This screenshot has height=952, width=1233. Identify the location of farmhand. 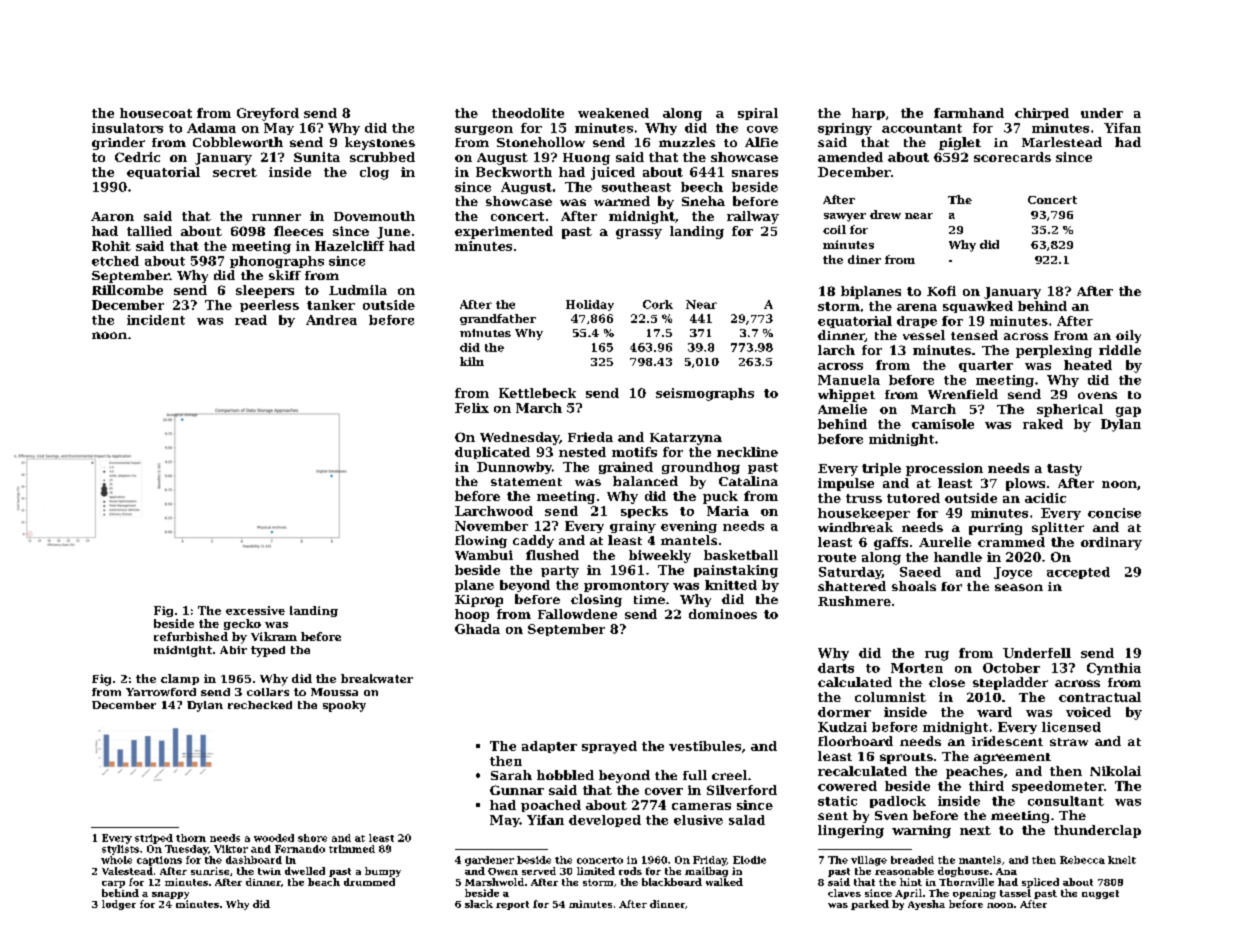
(969, 113).
